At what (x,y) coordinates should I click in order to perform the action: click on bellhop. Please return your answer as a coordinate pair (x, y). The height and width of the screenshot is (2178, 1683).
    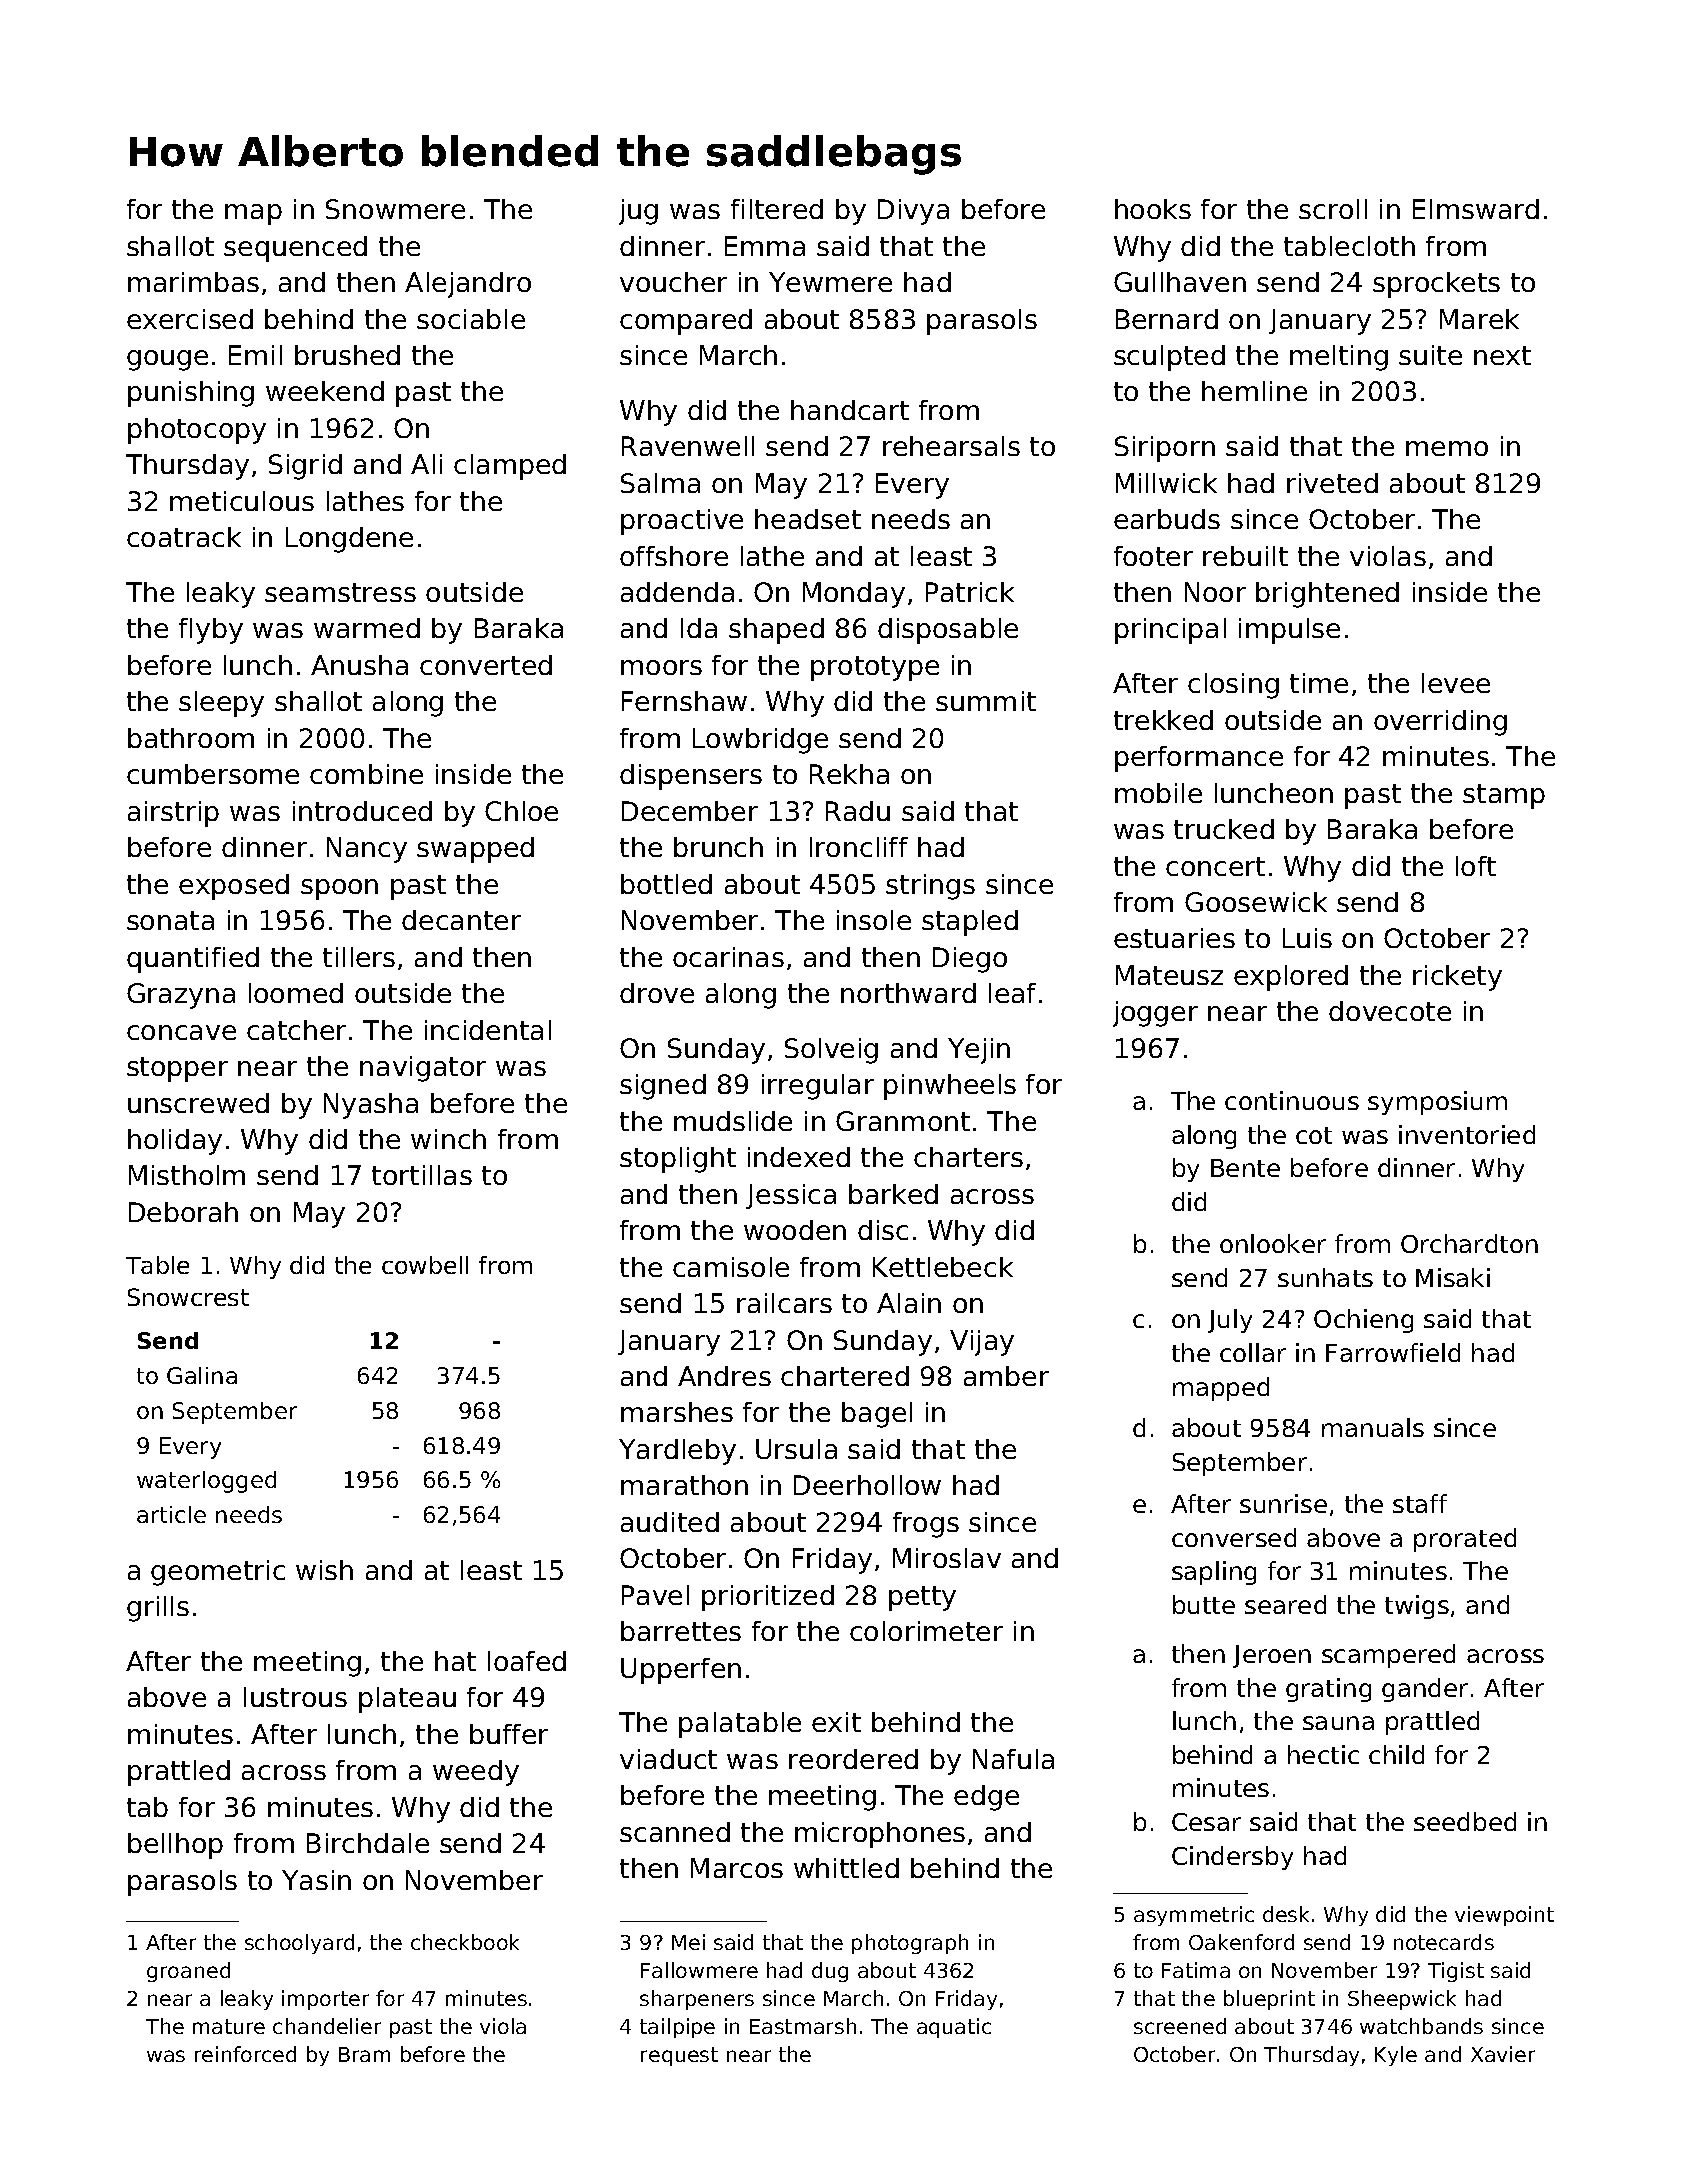
    Looking at the image, I should click on (175, 1846).
